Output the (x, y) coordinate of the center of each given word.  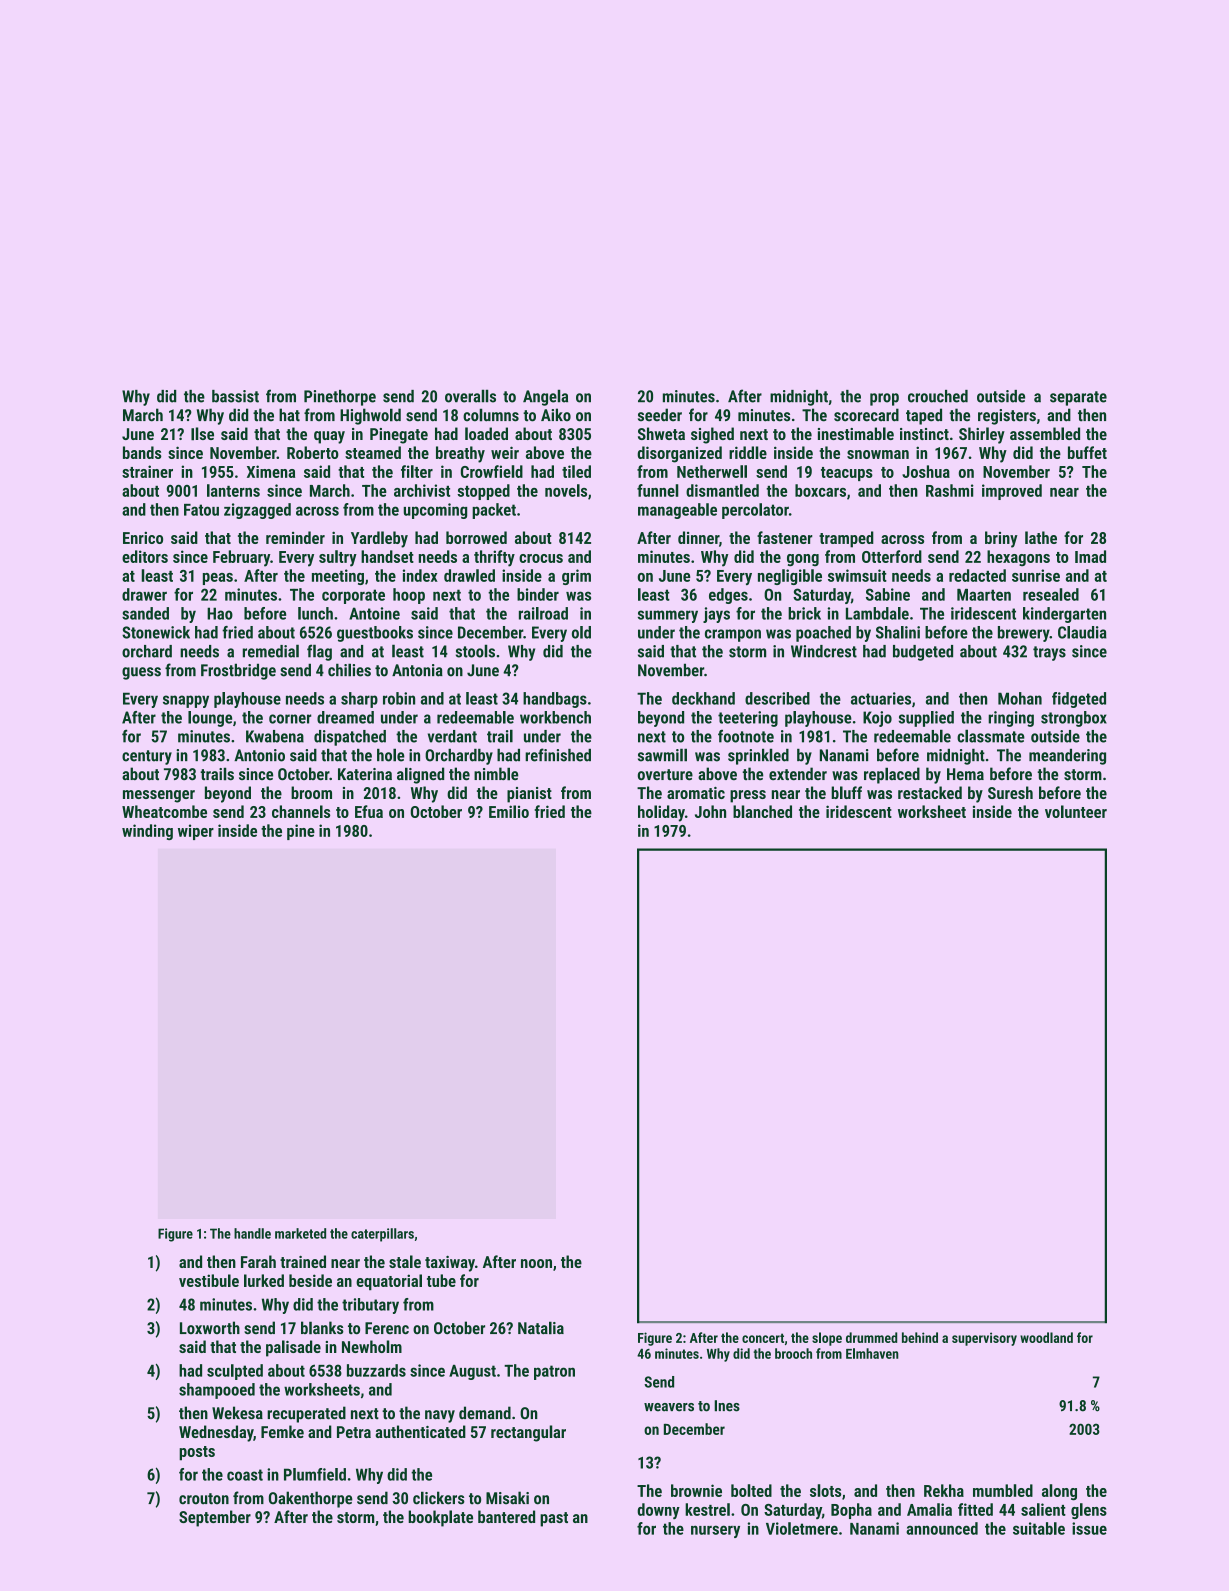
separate (1078, 398)
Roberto (313, 452)
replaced (892, 775)
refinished (558, 755)
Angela (545, 398)
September (215, 1518)
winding (147, 832)
